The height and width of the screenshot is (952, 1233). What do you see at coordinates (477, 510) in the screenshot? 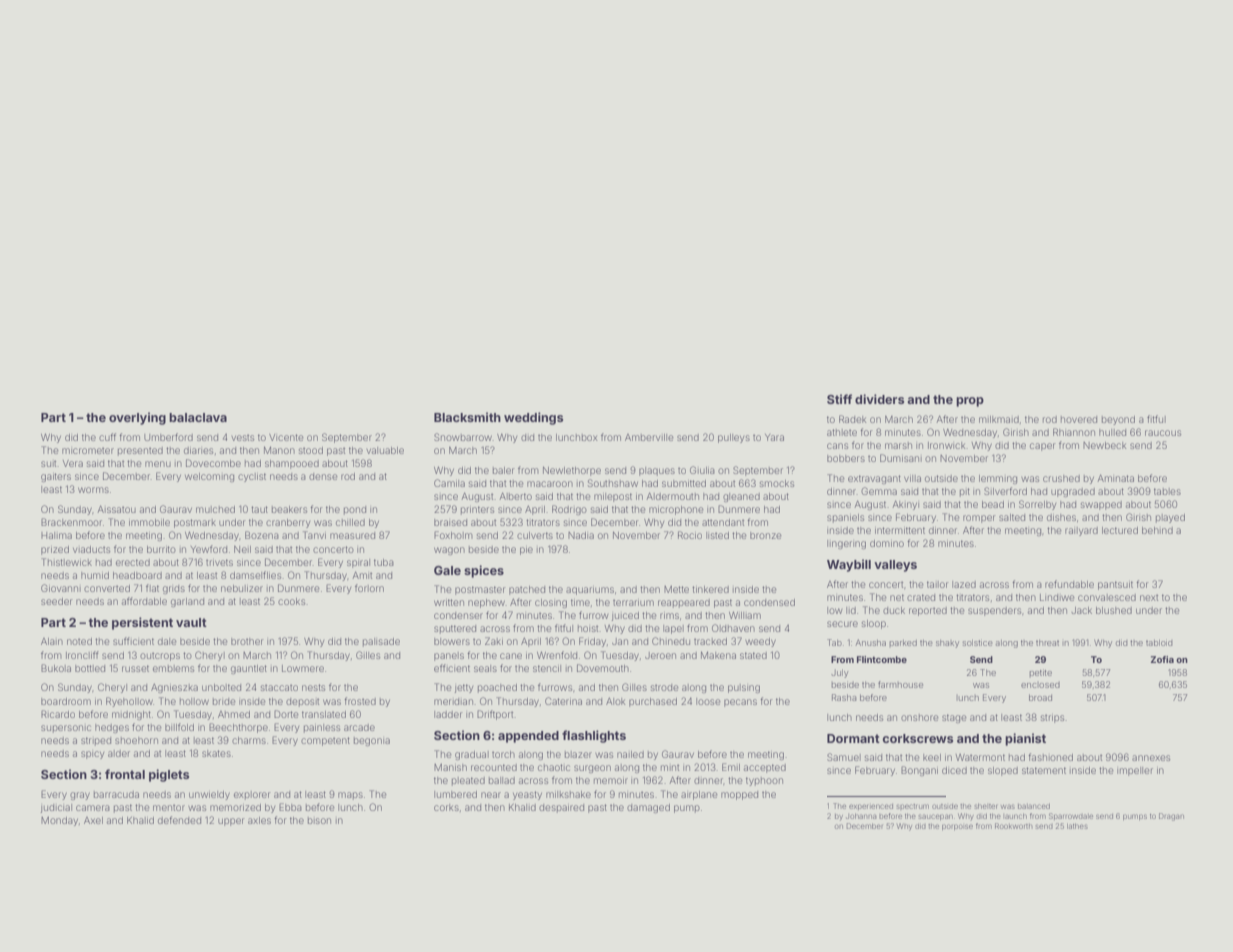
I see `printers` at bounding box center [477, 510].
